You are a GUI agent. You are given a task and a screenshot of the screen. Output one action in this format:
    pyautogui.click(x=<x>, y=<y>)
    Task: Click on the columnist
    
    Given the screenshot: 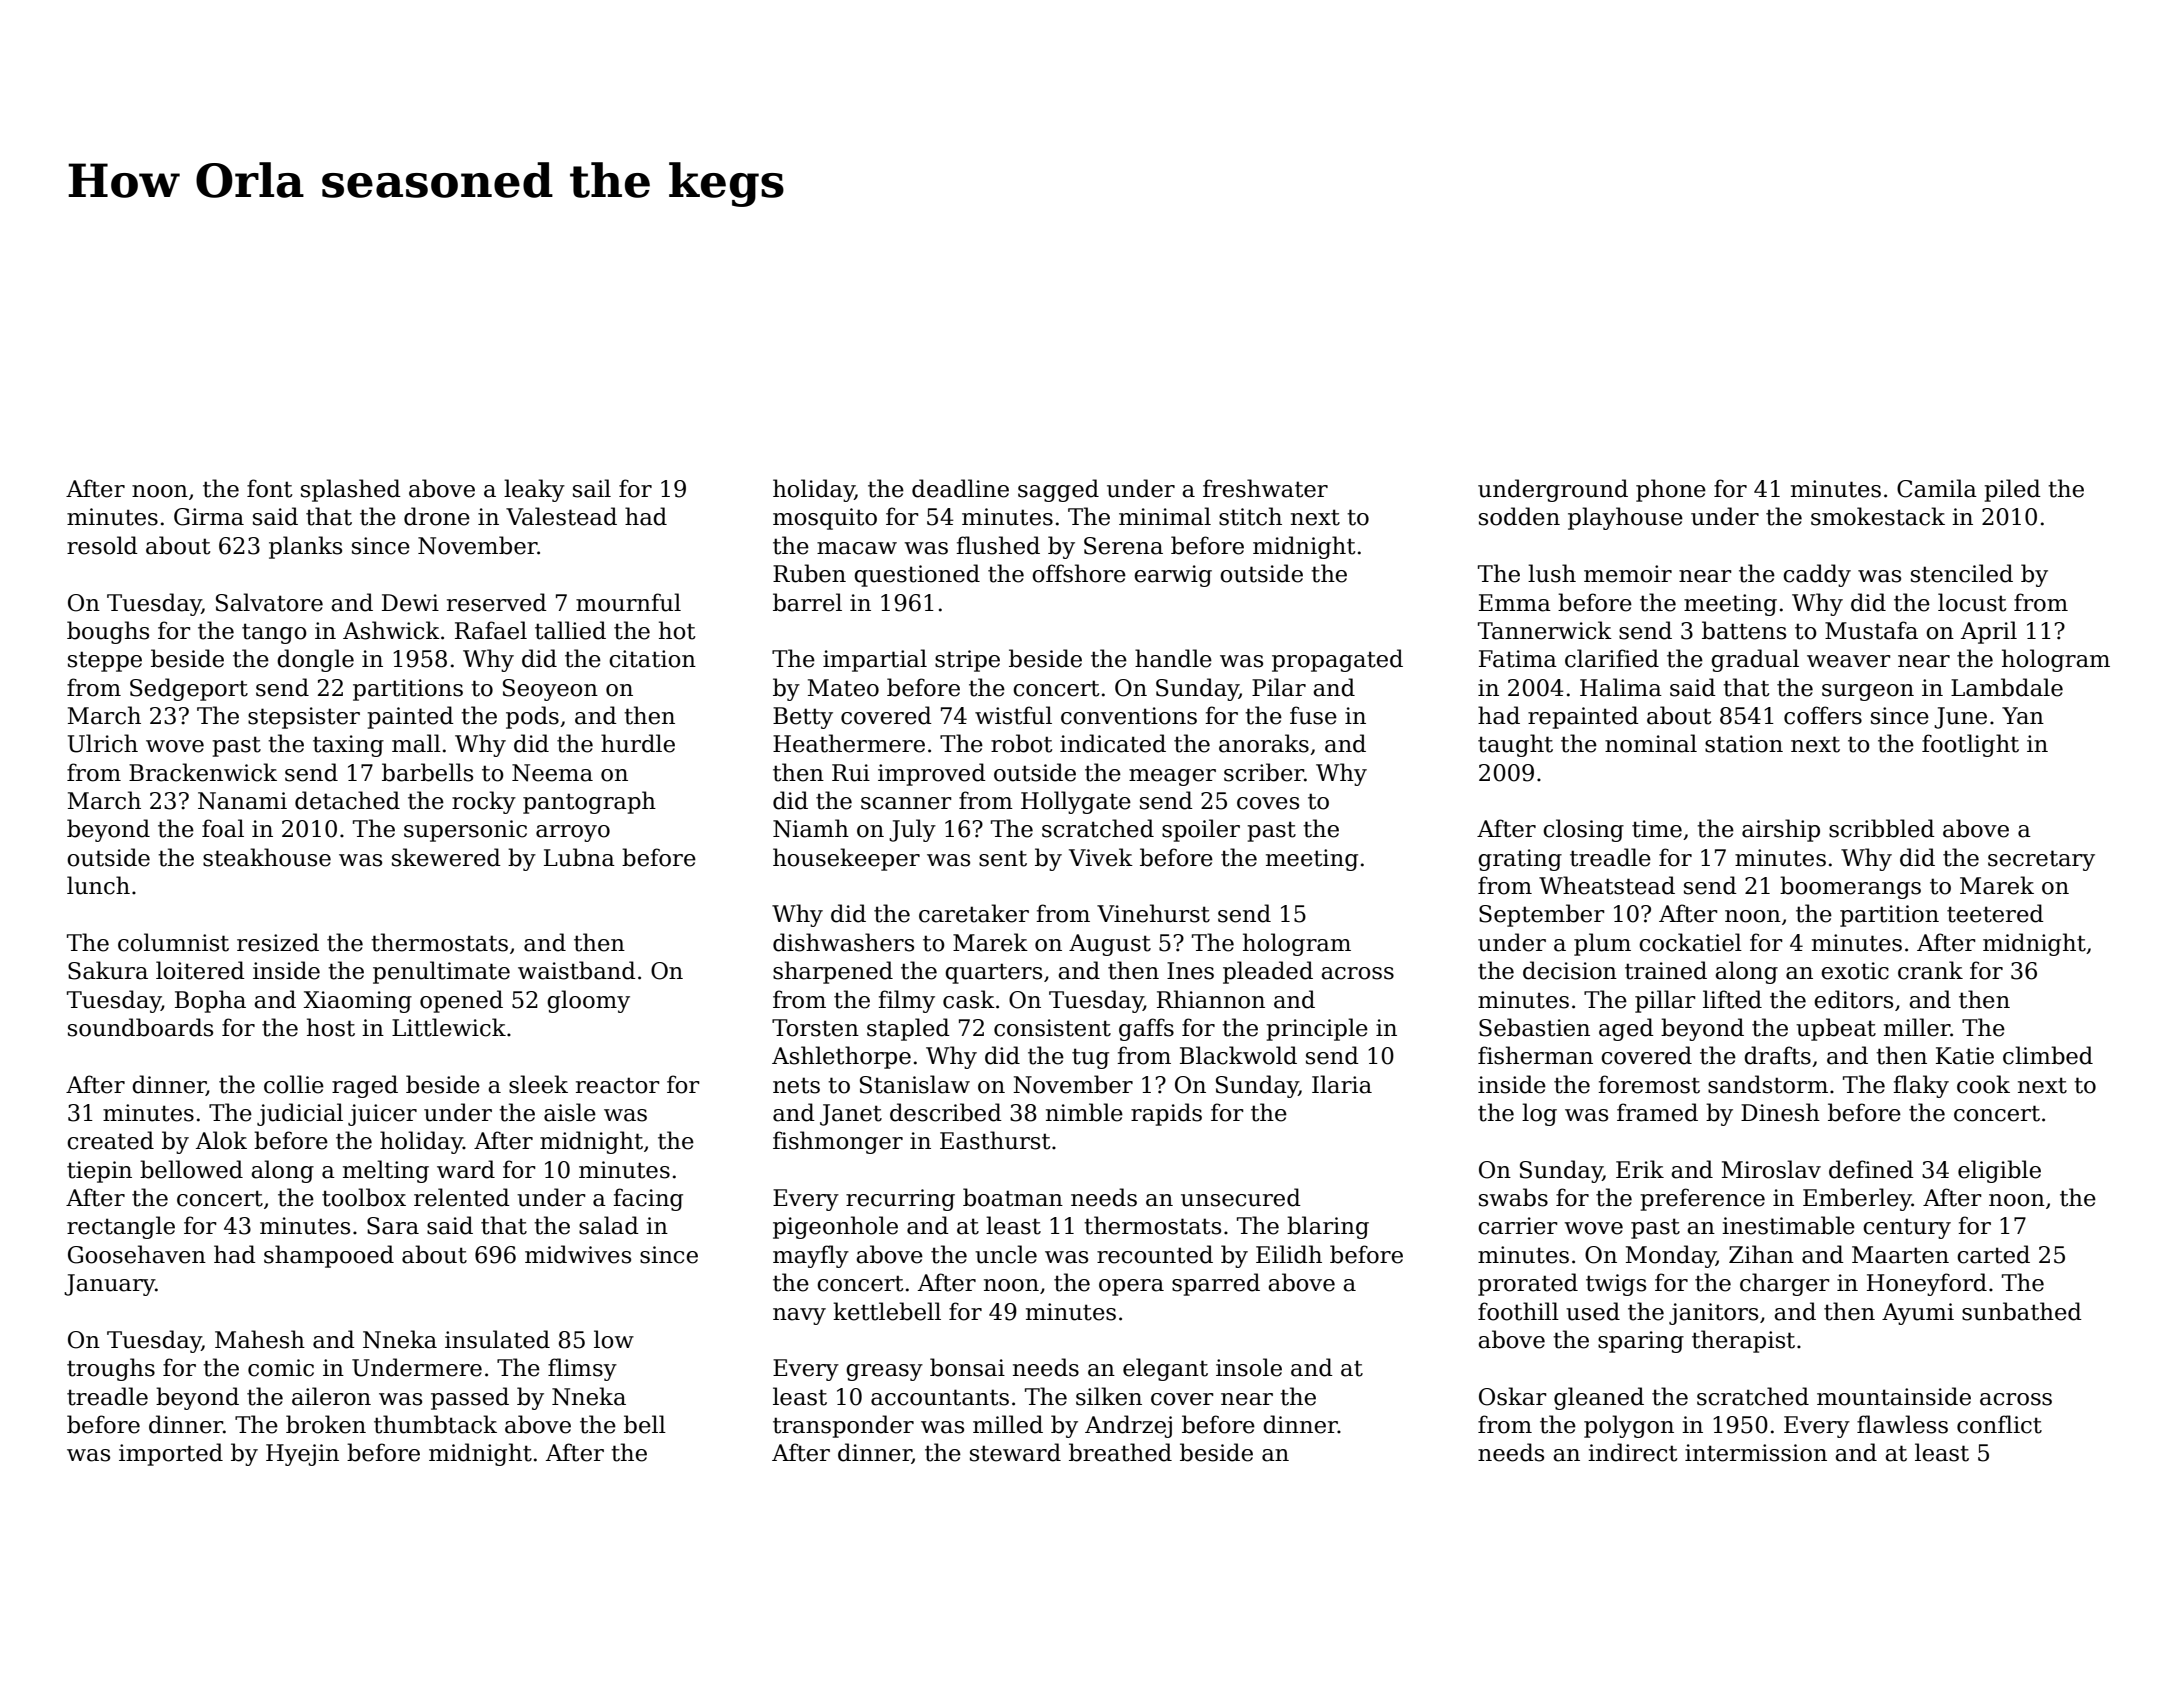 What is the action you would take?
    pyautogui.click(x=173, y=942)
